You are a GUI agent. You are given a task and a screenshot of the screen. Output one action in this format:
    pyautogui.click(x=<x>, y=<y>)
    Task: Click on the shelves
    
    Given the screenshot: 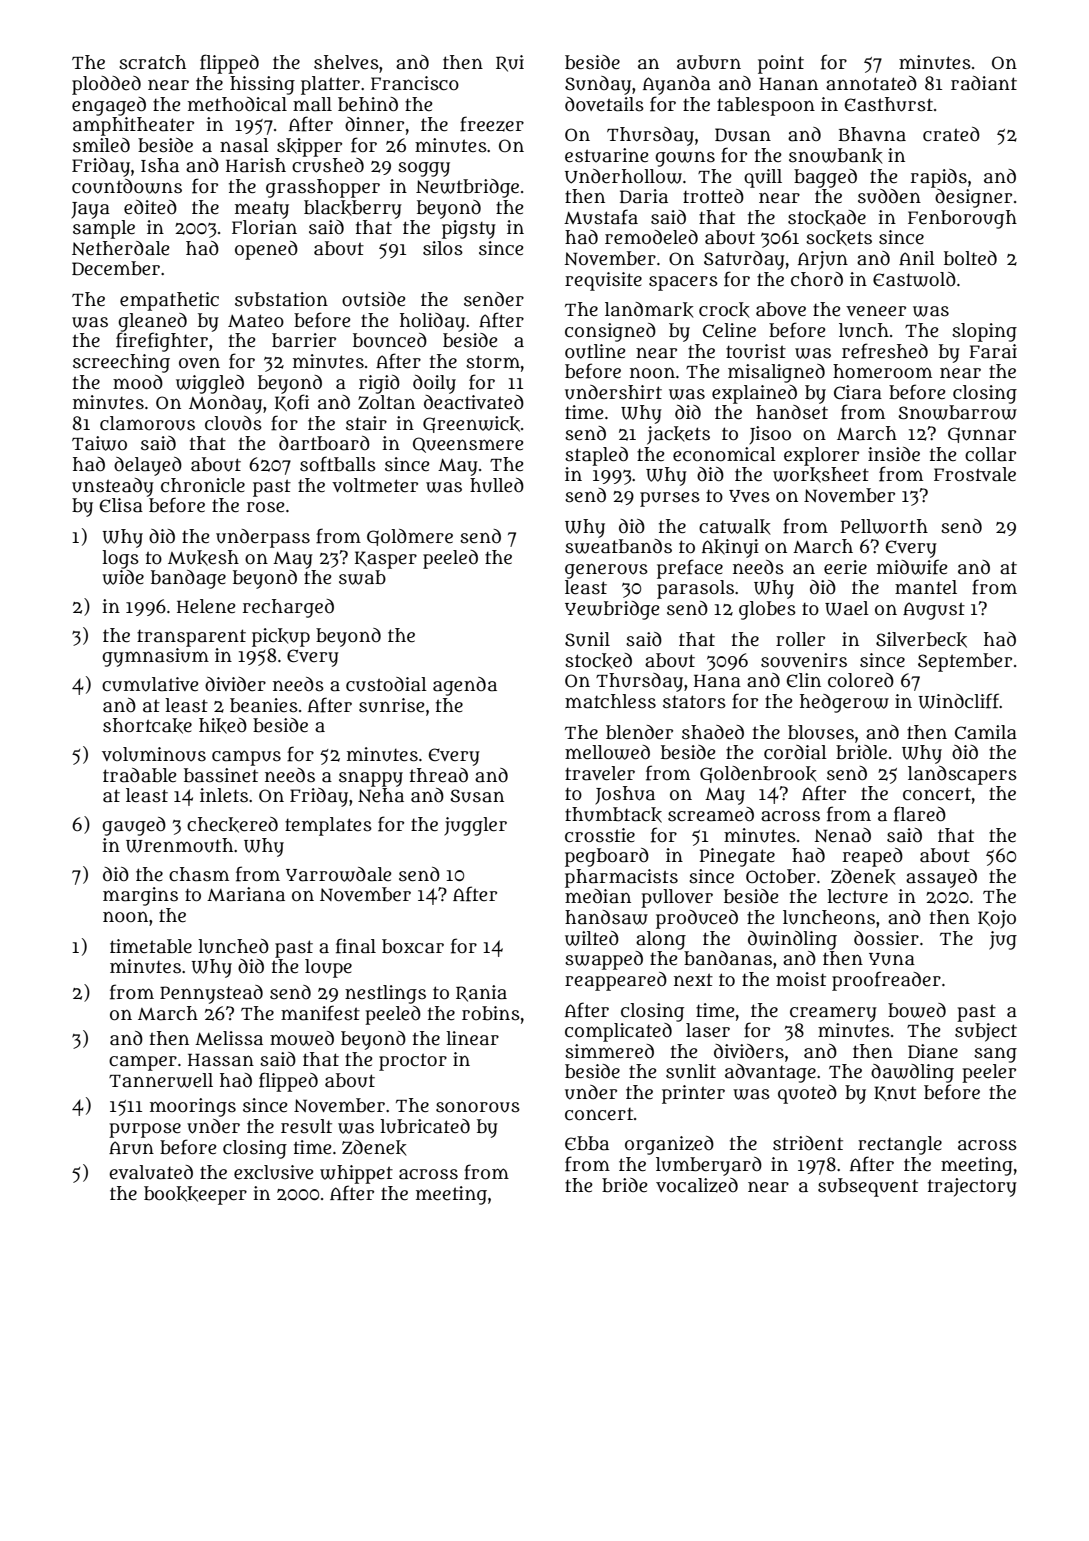 What is the action you would take?
    pyautogui.click(x=346, y=62)
